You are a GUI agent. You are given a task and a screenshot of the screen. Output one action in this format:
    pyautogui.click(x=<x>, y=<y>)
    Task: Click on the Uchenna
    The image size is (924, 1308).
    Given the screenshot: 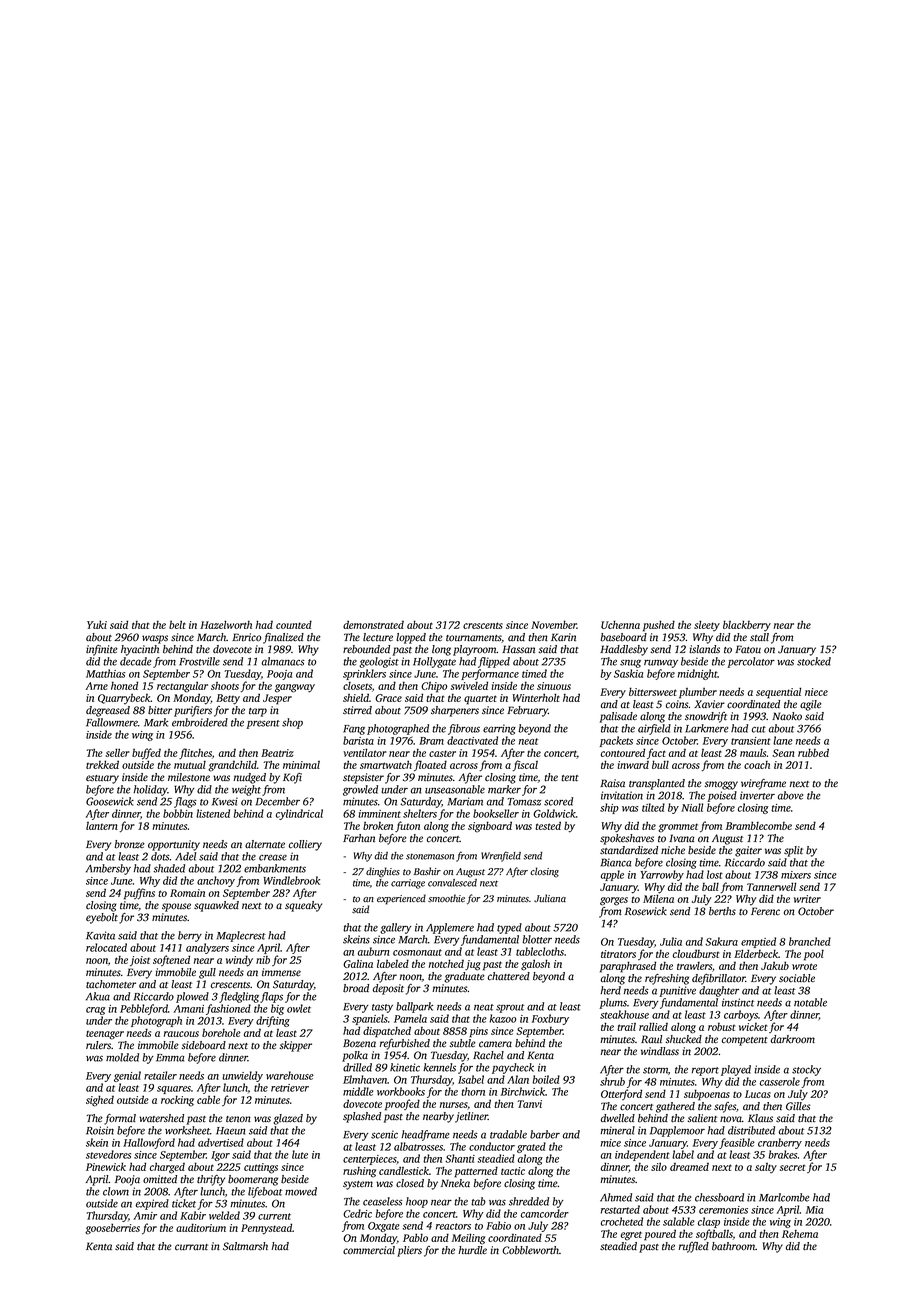 What is the action you would take?
    pyautogui.click(x=620, y=624)
